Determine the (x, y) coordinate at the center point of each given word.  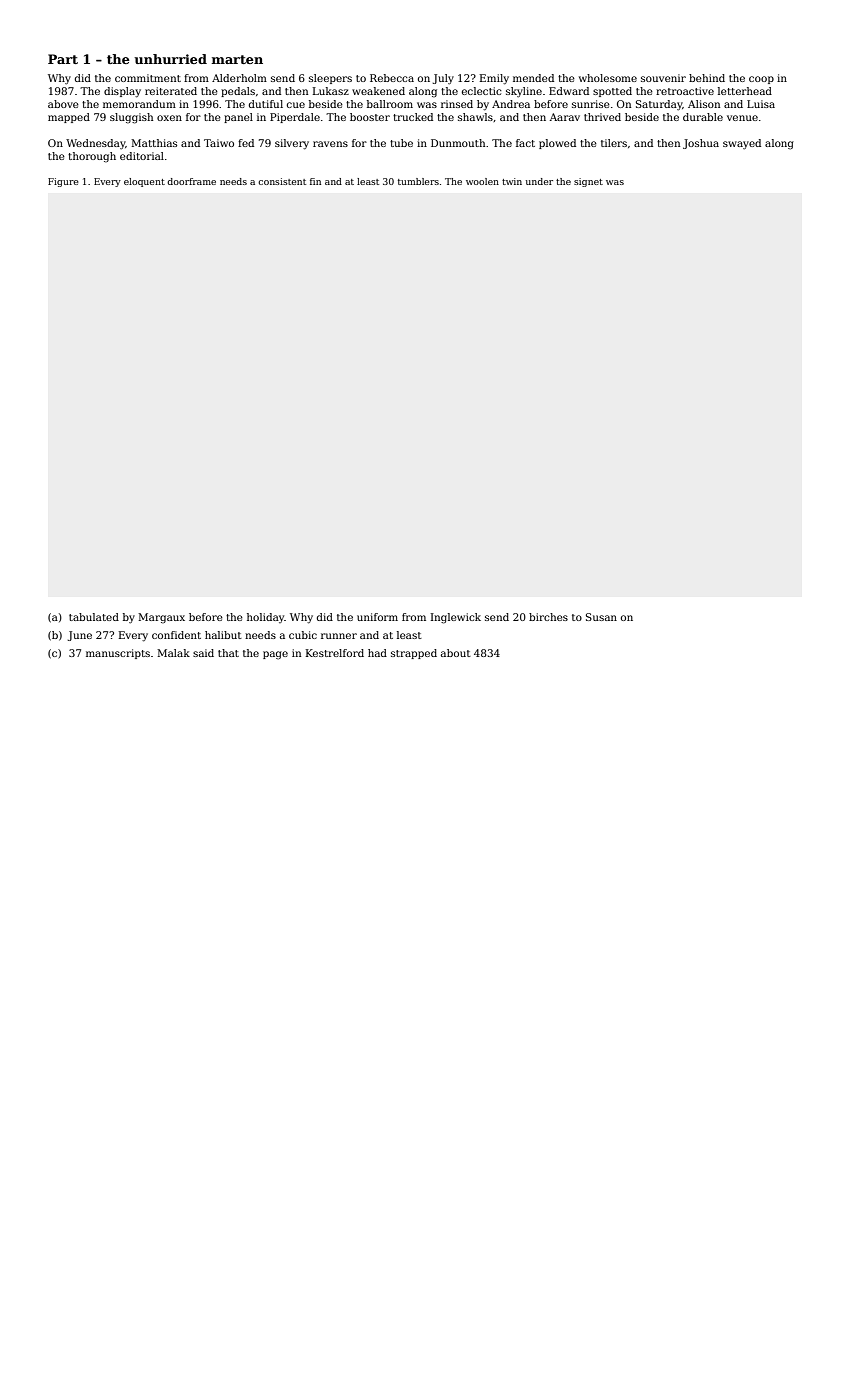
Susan (601, 617)
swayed (742, 144)
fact (525, 143)
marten (237, 59)
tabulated (94, 617)
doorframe (191, 181)
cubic (303, 635)
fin (315, 181)
